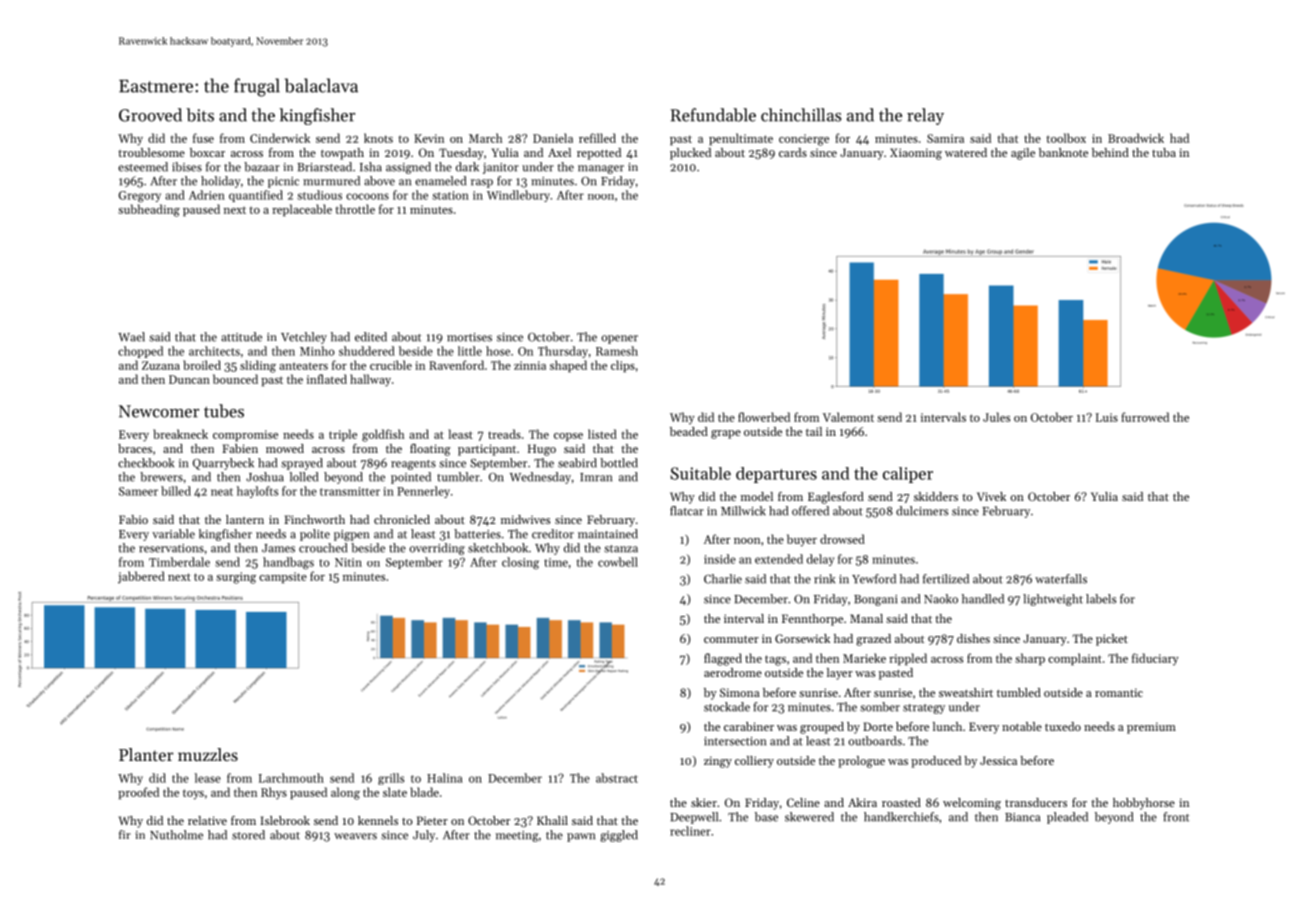 This screenshot has height=924, width=1308. What do you see at coordinates (138, 491) in the screenshot?
I see `Sameer` at bounding box center [138, 491].
